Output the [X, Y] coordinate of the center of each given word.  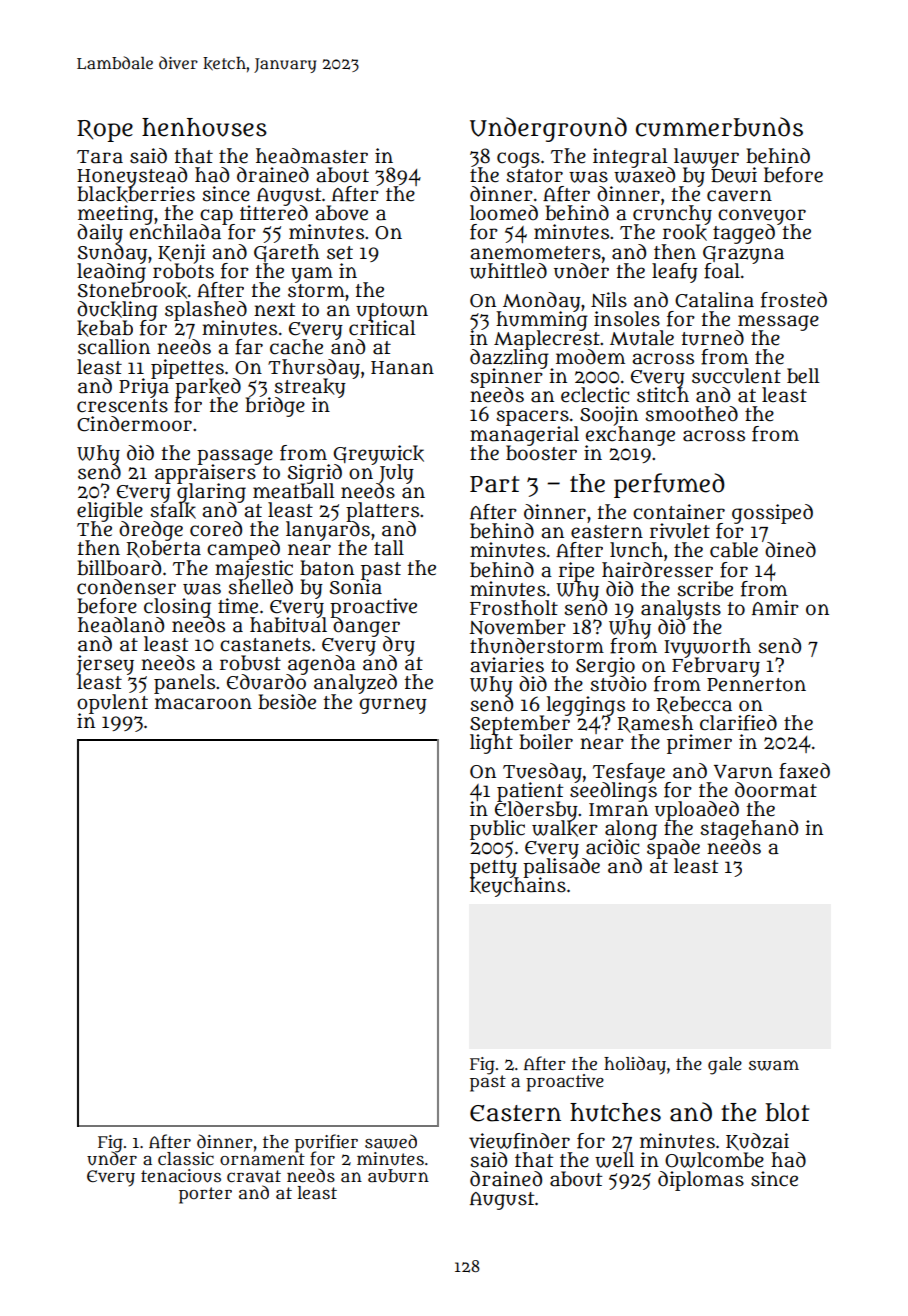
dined [790, 550]
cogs [518, 160]
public [497, 830]
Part [494, 484]
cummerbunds [719, 127]
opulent [112, 703]
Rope [105, 131]
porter [205, 1195]
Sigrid [315, 474]
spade [673, 849]
